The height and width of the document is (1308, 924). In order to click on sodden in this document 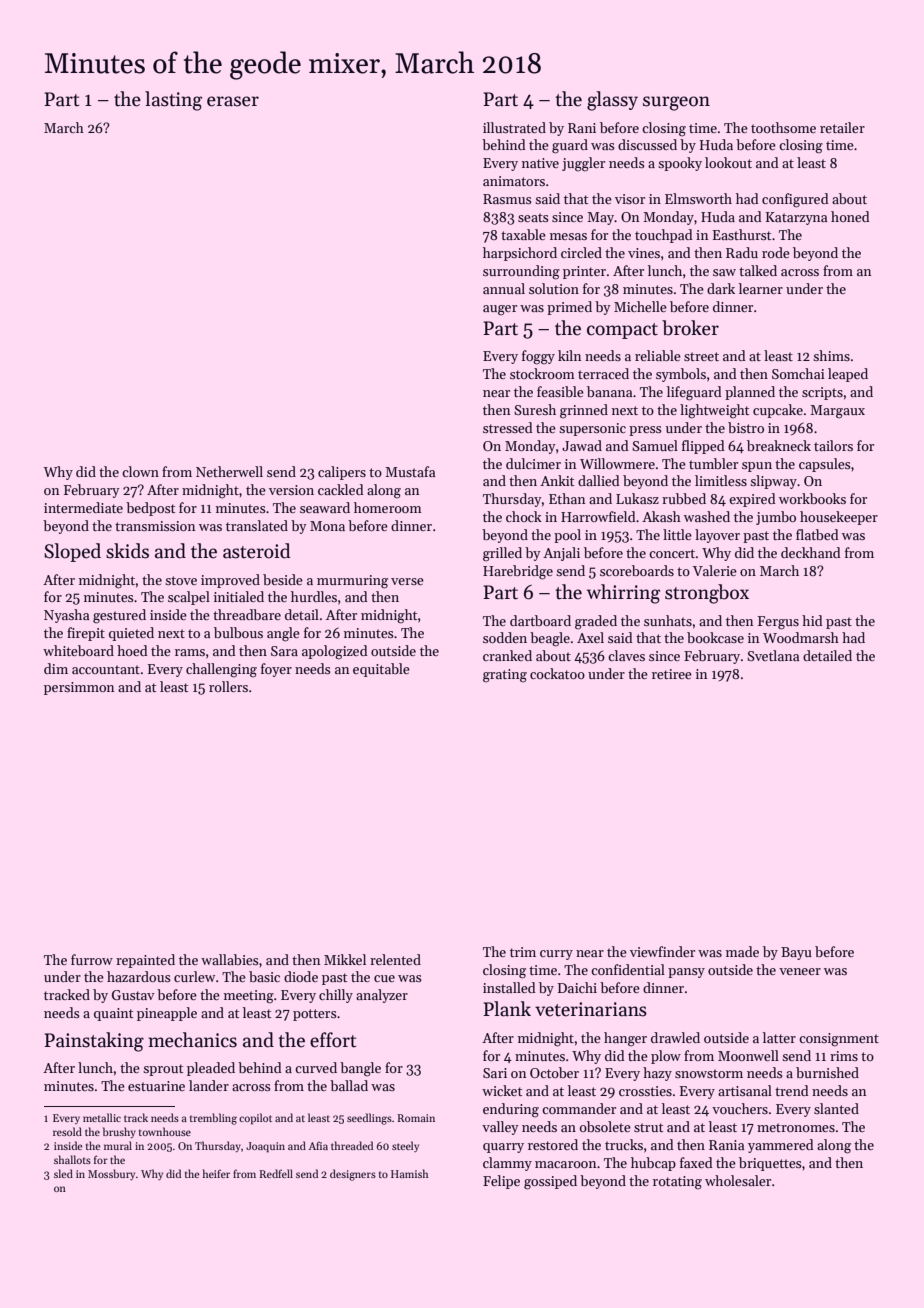, I will do `click(505, 637)`.
